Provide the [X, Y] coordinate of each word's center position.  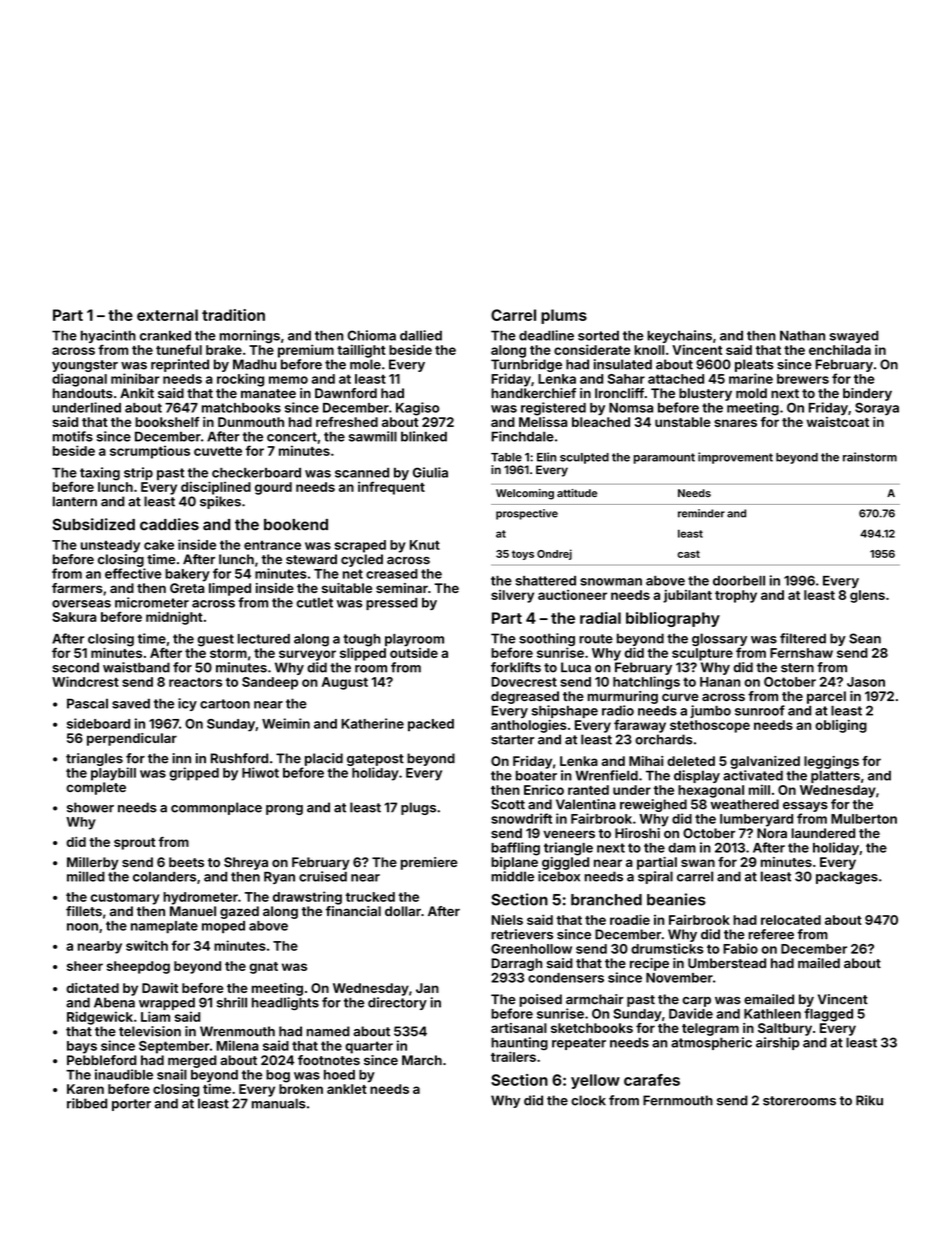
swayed [854, 336]
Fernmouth [678, 1100]
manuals [279, 1103]
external [167, 315]
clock [588, 1100]
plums [564, 316]
